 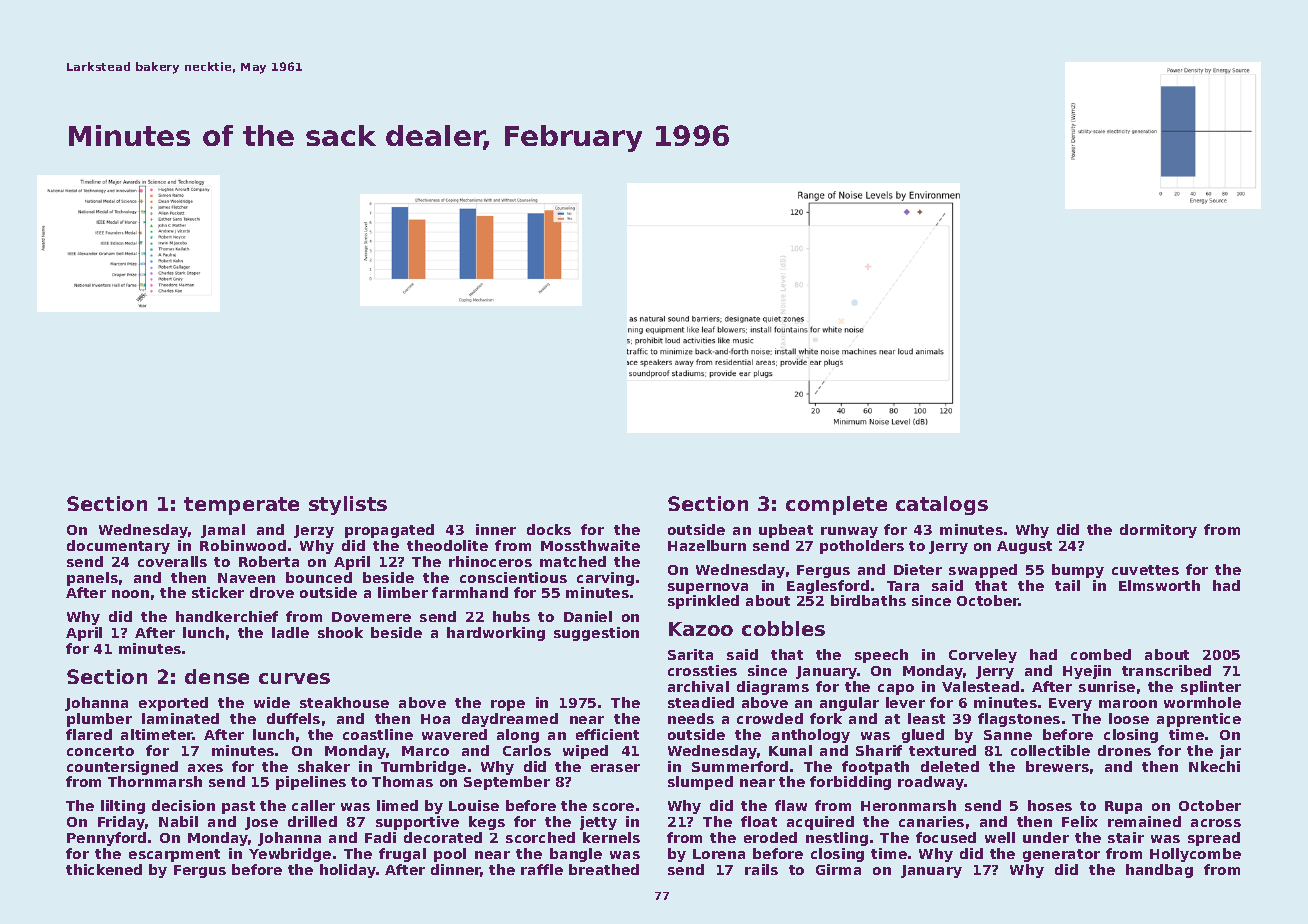 I want to click on thickened, so click(x=104, y=869).
